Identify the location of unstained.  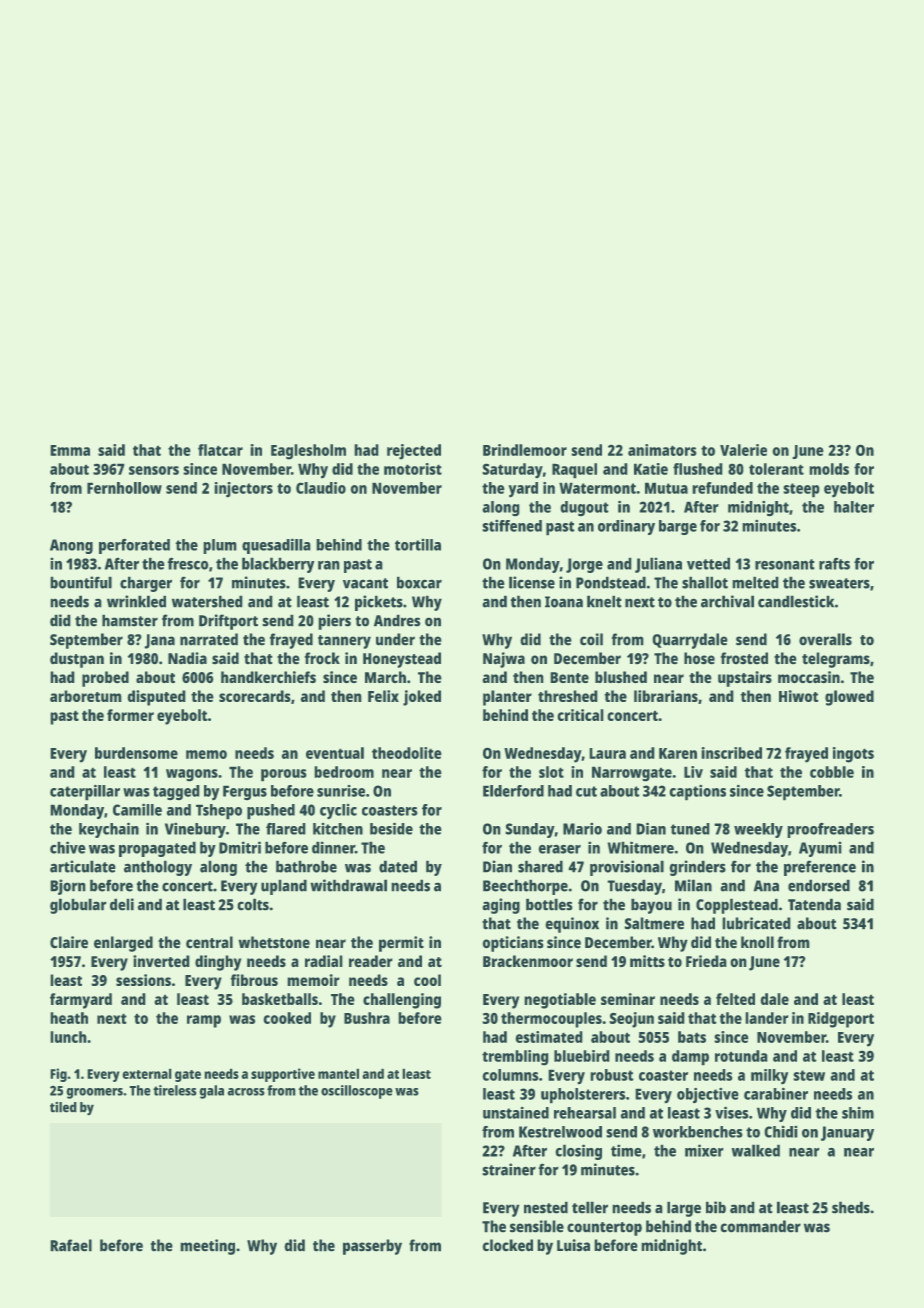
(516, 1113).
